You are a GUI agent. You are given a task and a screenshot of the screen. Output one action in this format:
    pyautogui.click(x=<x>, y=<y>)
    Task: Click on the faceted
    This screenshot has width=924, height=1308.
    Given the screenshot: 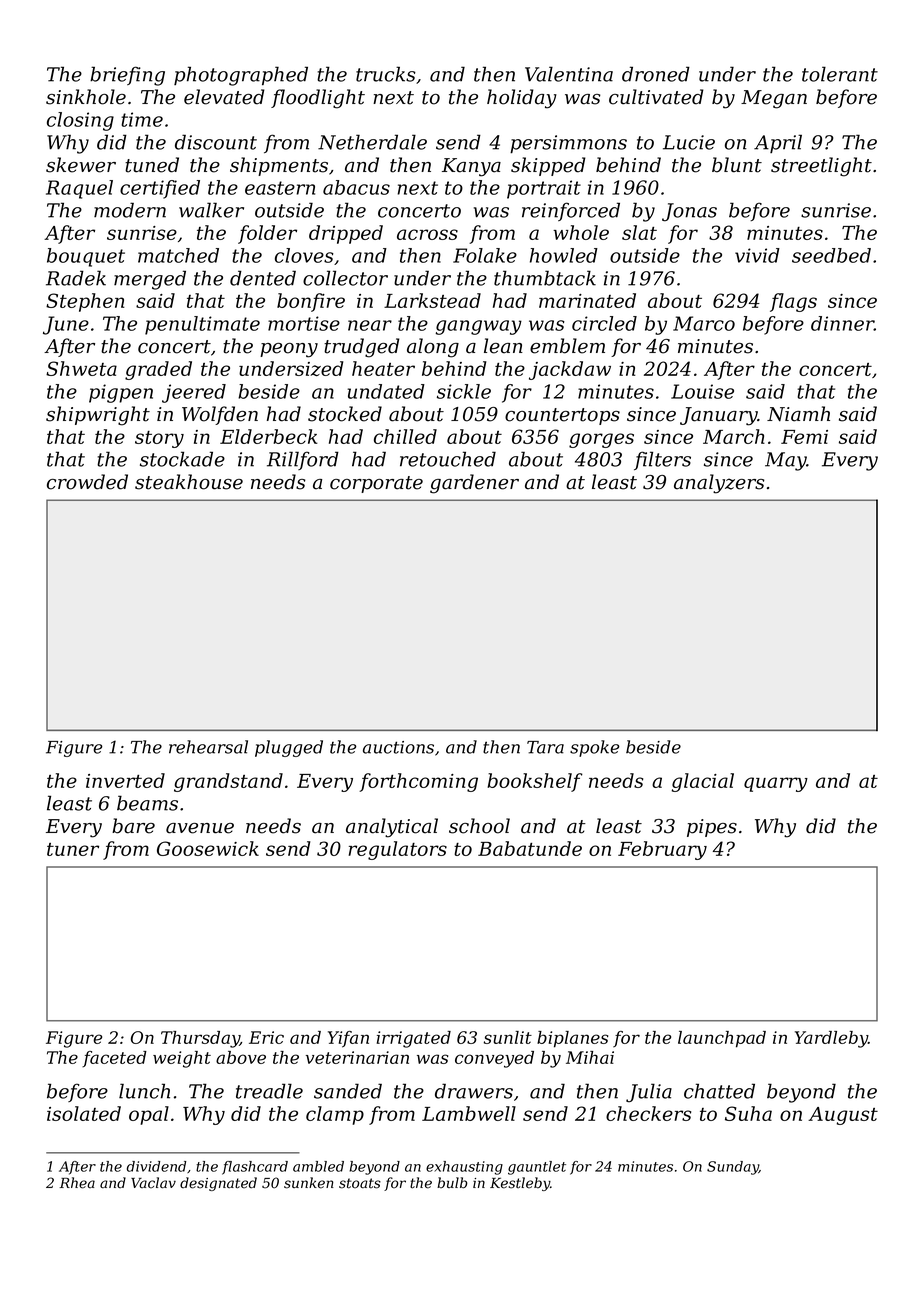 What is the action you would take?
    pyautogui.click(x=114, y=1059)
